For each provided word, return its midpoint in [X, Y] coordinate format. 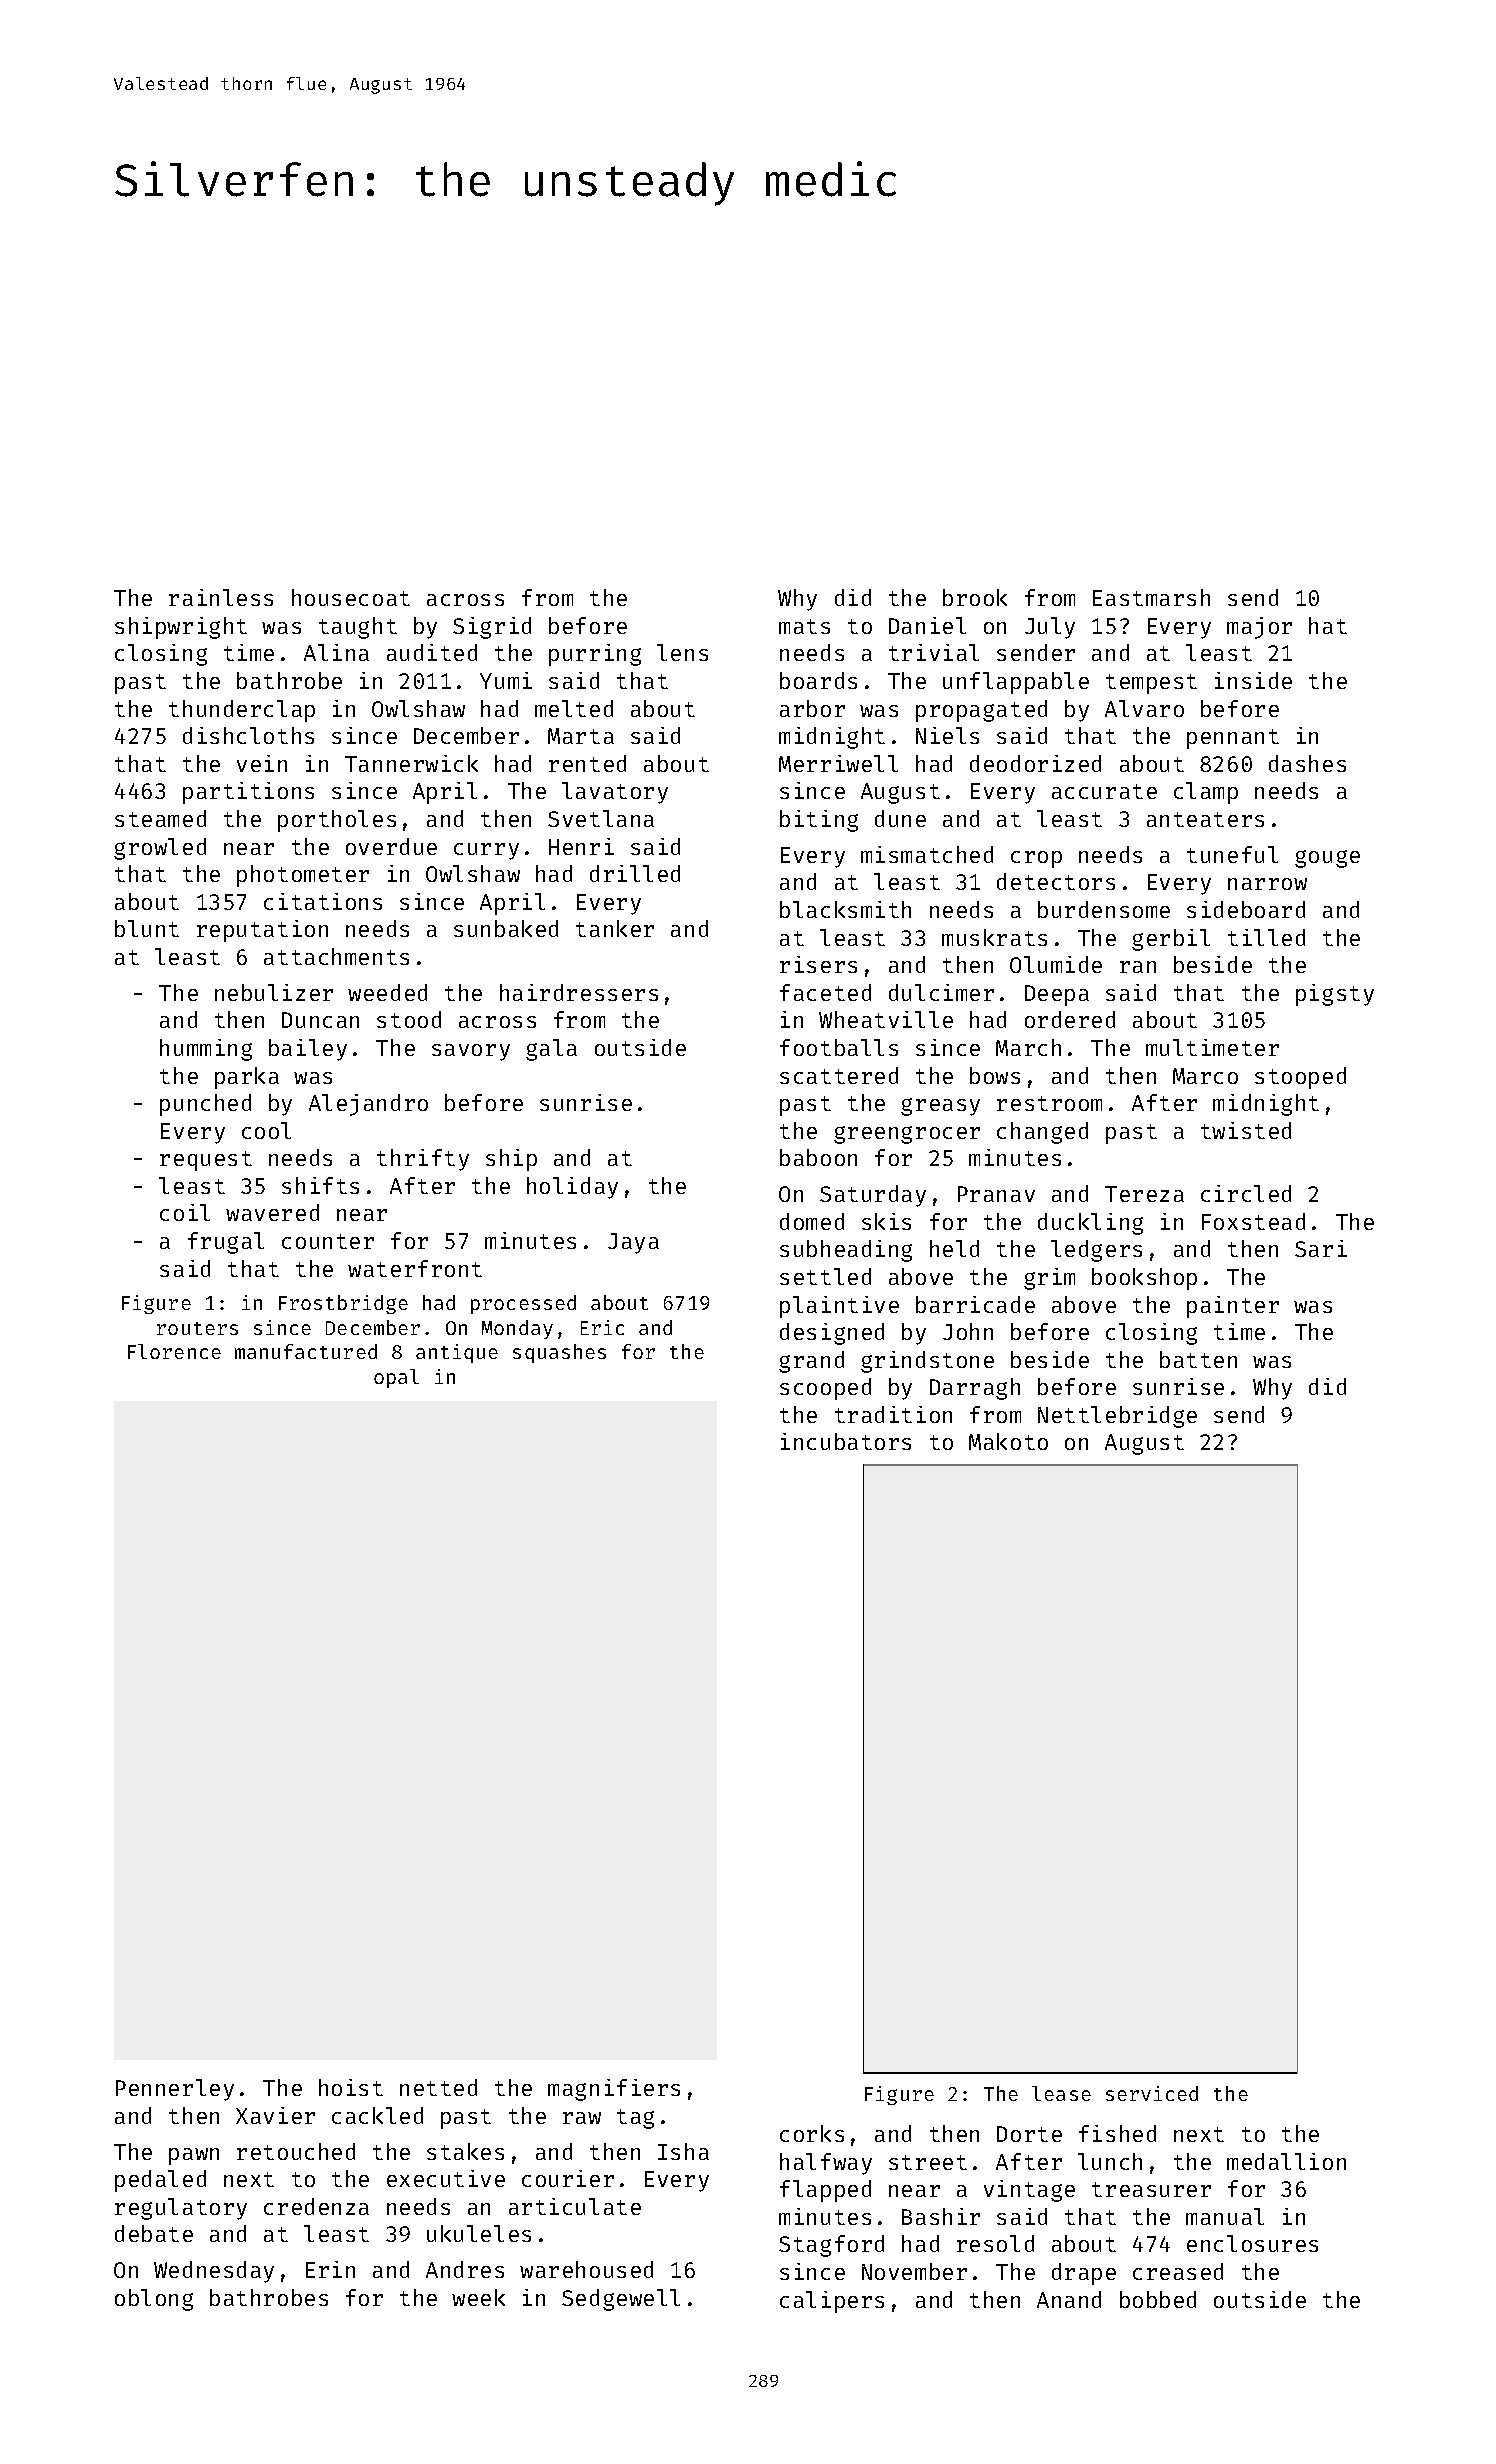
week [478, 2297]
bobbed [1158, 2299]
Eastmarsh [1151, 597]
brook [975, 597]
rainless [221, 597]
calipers [832, 2302]
